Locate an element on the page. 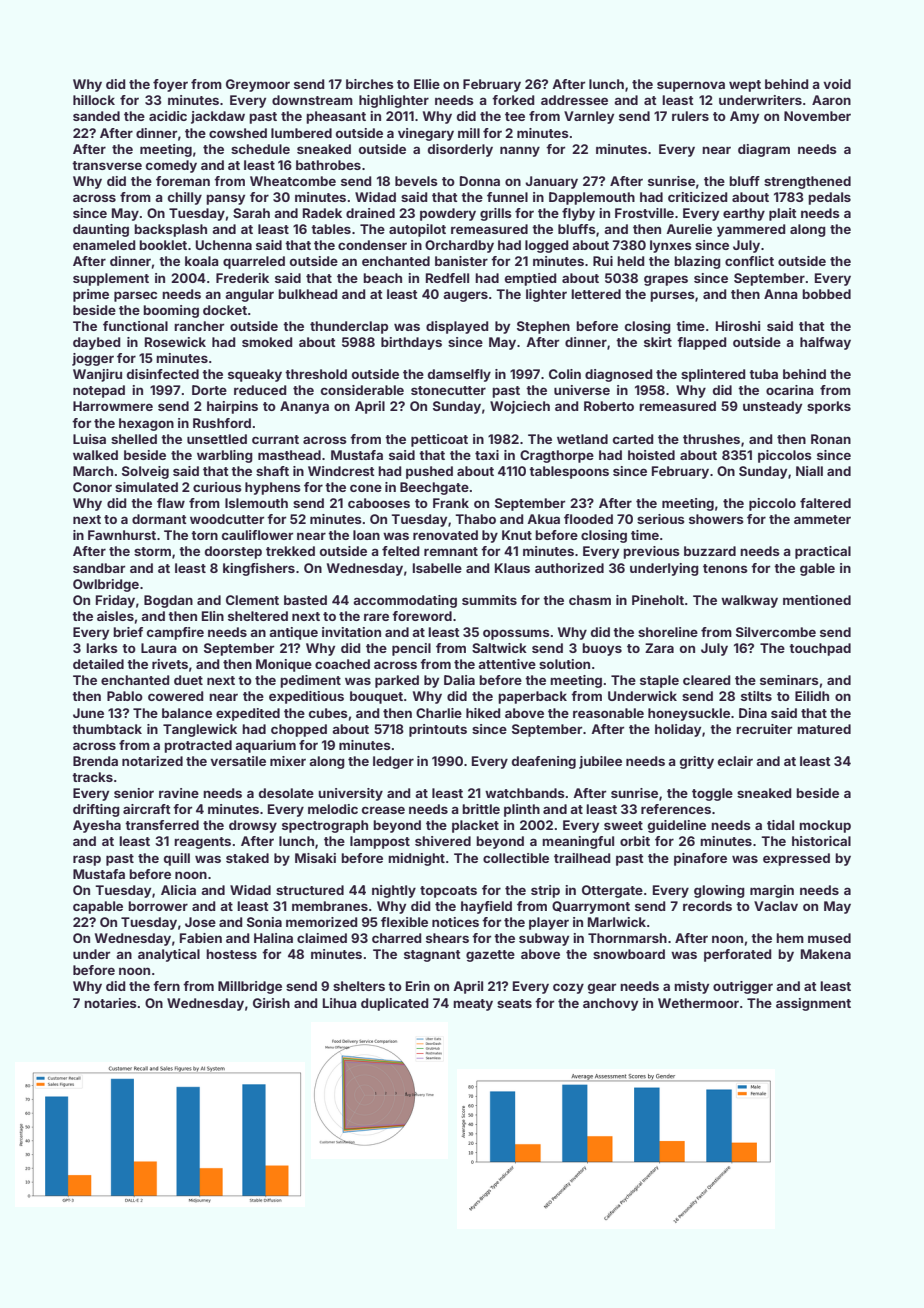 The image size is (924, 1308). supernova is located at coordinates (691, 86).
